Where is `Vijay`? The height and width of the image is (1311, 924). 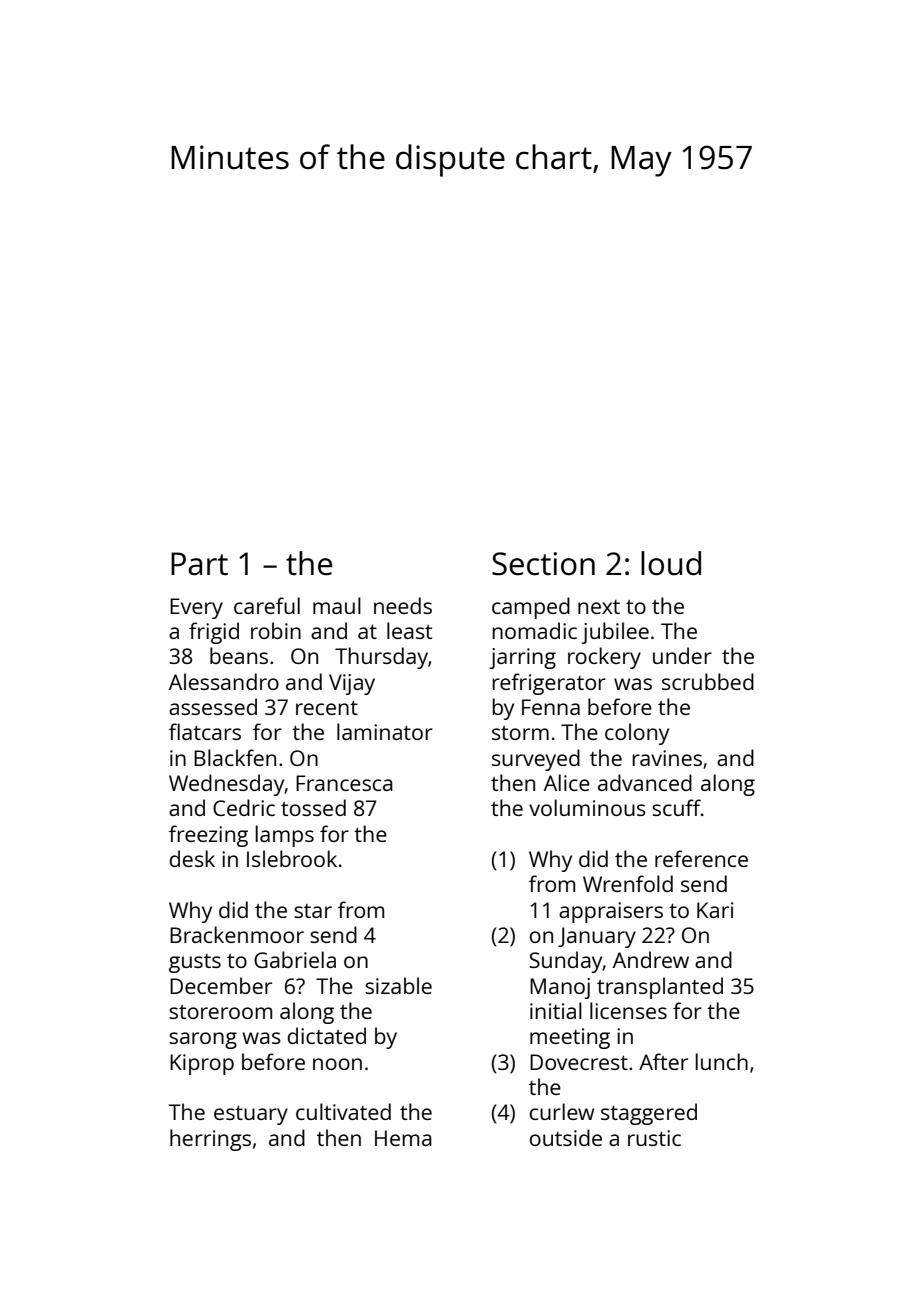 Vijay is located at coordinates (352, 684).
